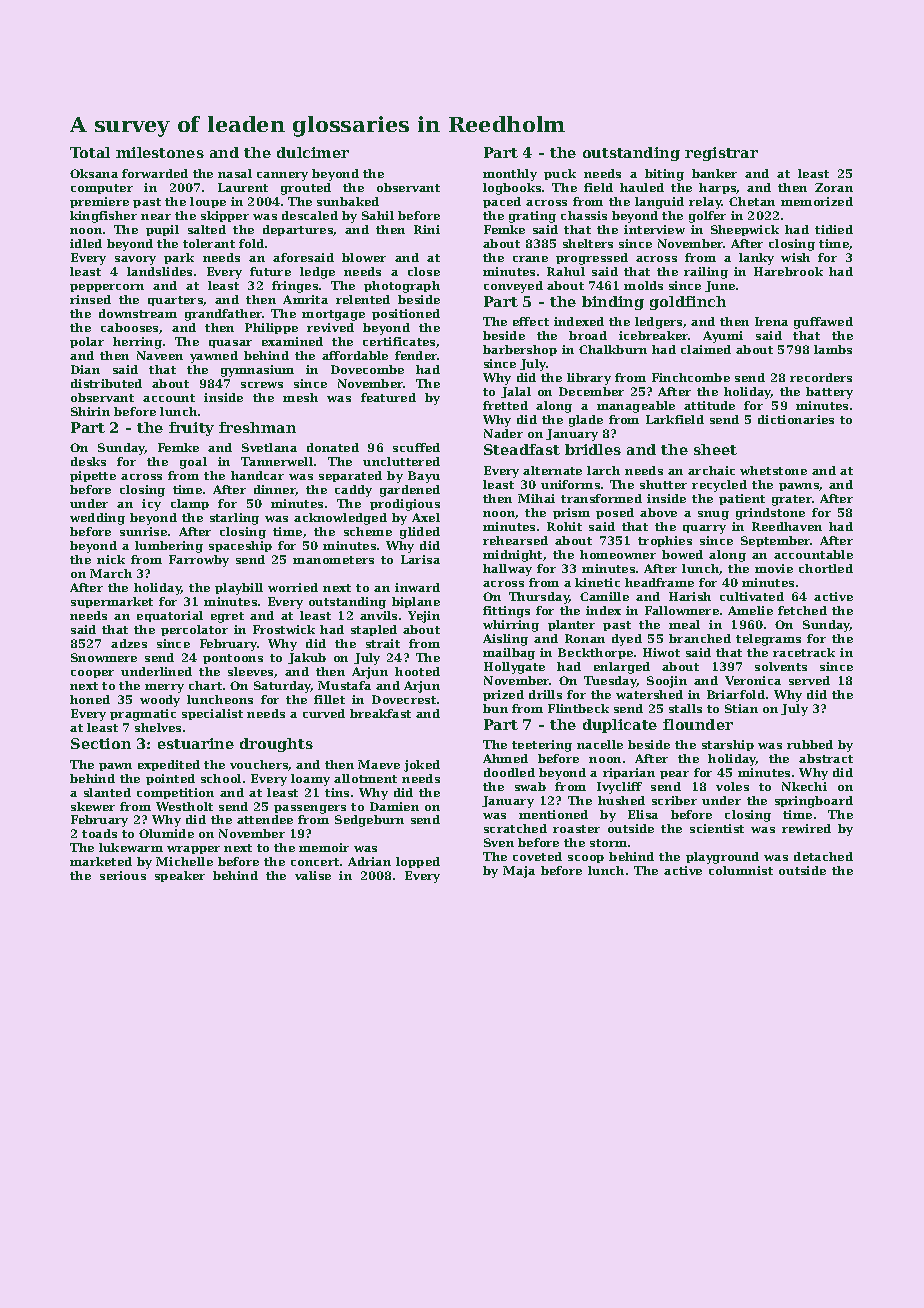 This screenshot has width=924, height=1308. What do you see at coordinates (719, 486) in the screenshot?
I see `recycled` at bounding box center [719, 486].
